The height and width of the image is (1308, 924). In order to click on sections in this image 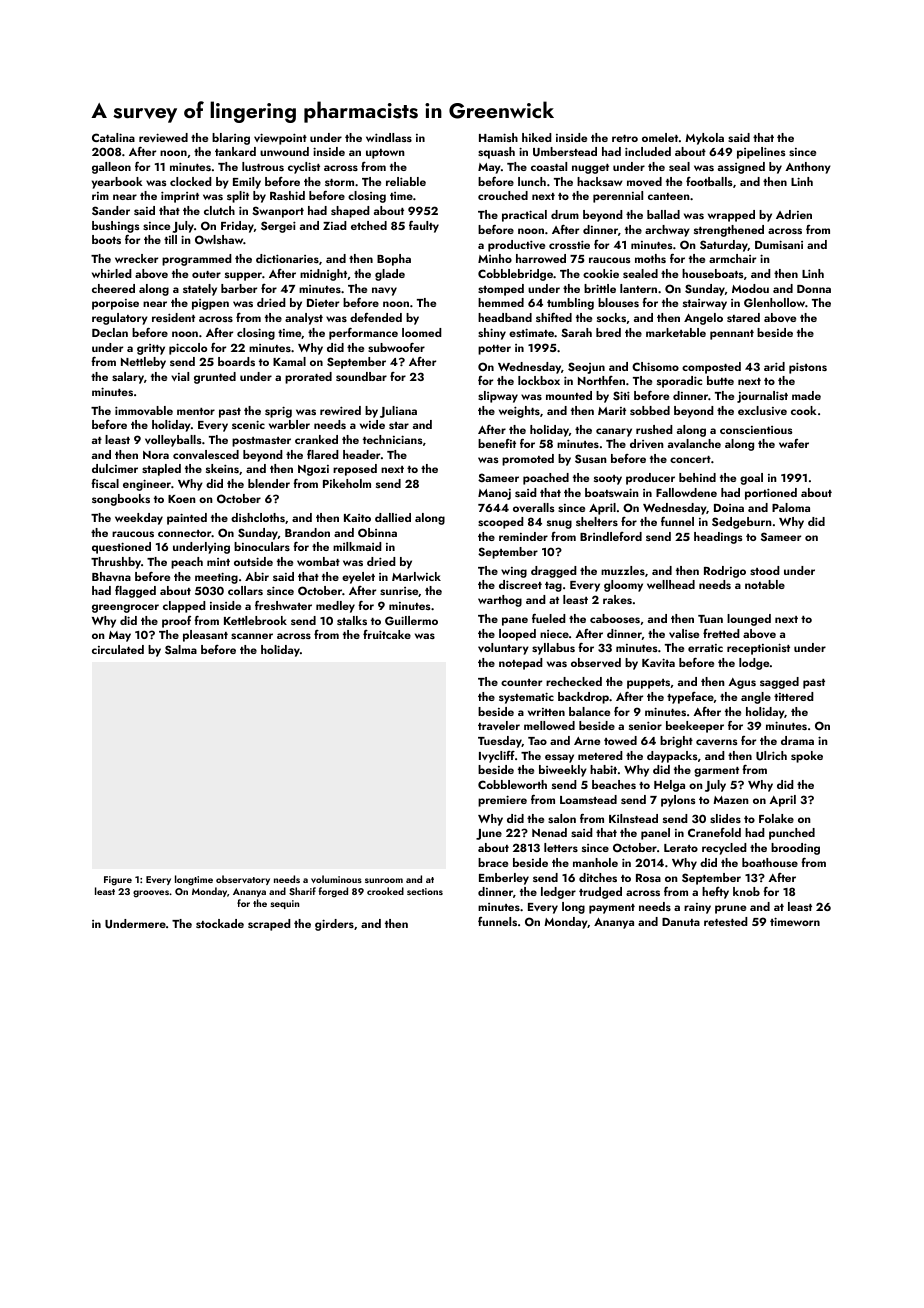, I will do `click(425, 891)`.
